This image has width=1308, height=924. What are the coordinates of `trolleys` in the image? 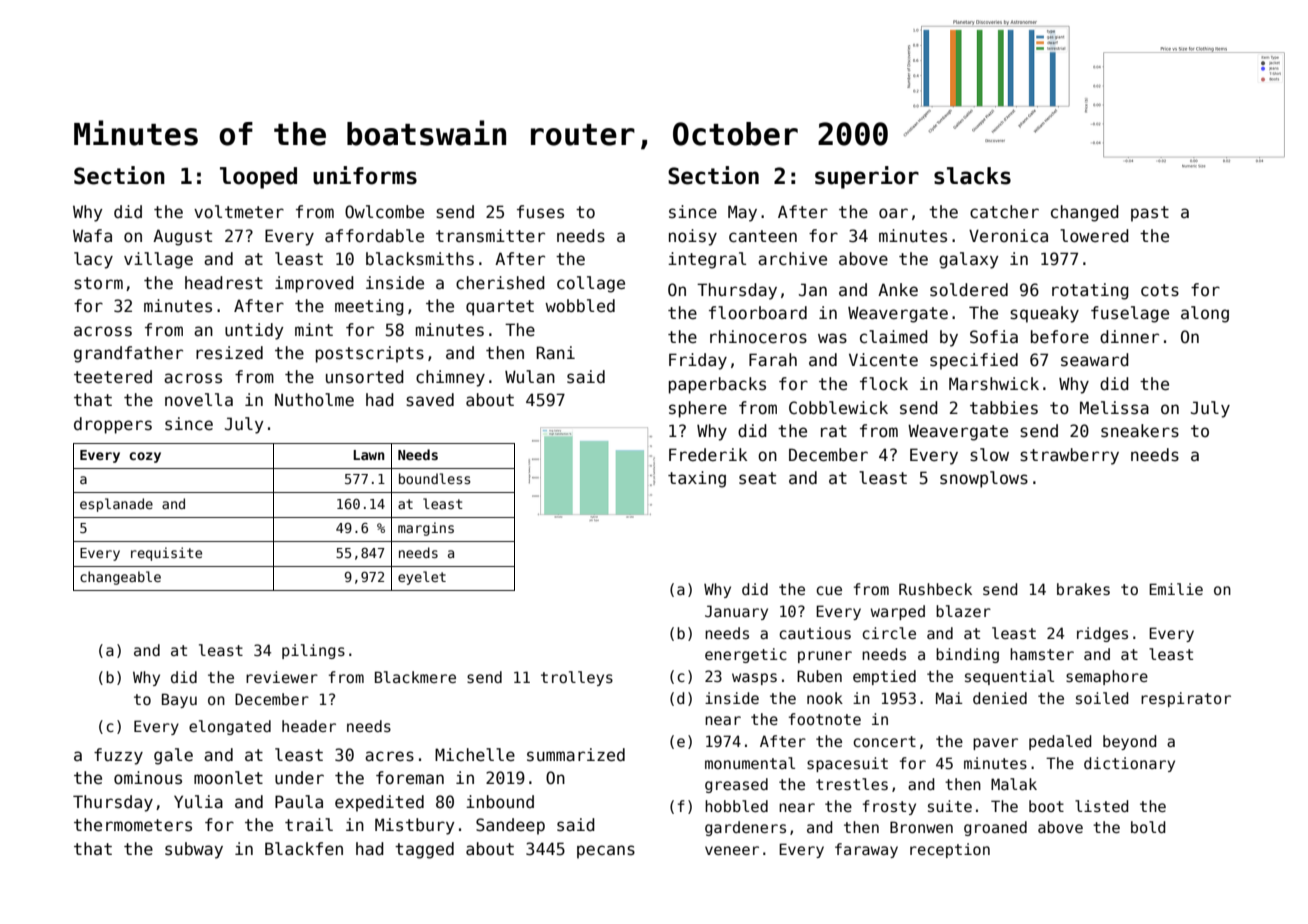 It's located at (577, 678).
